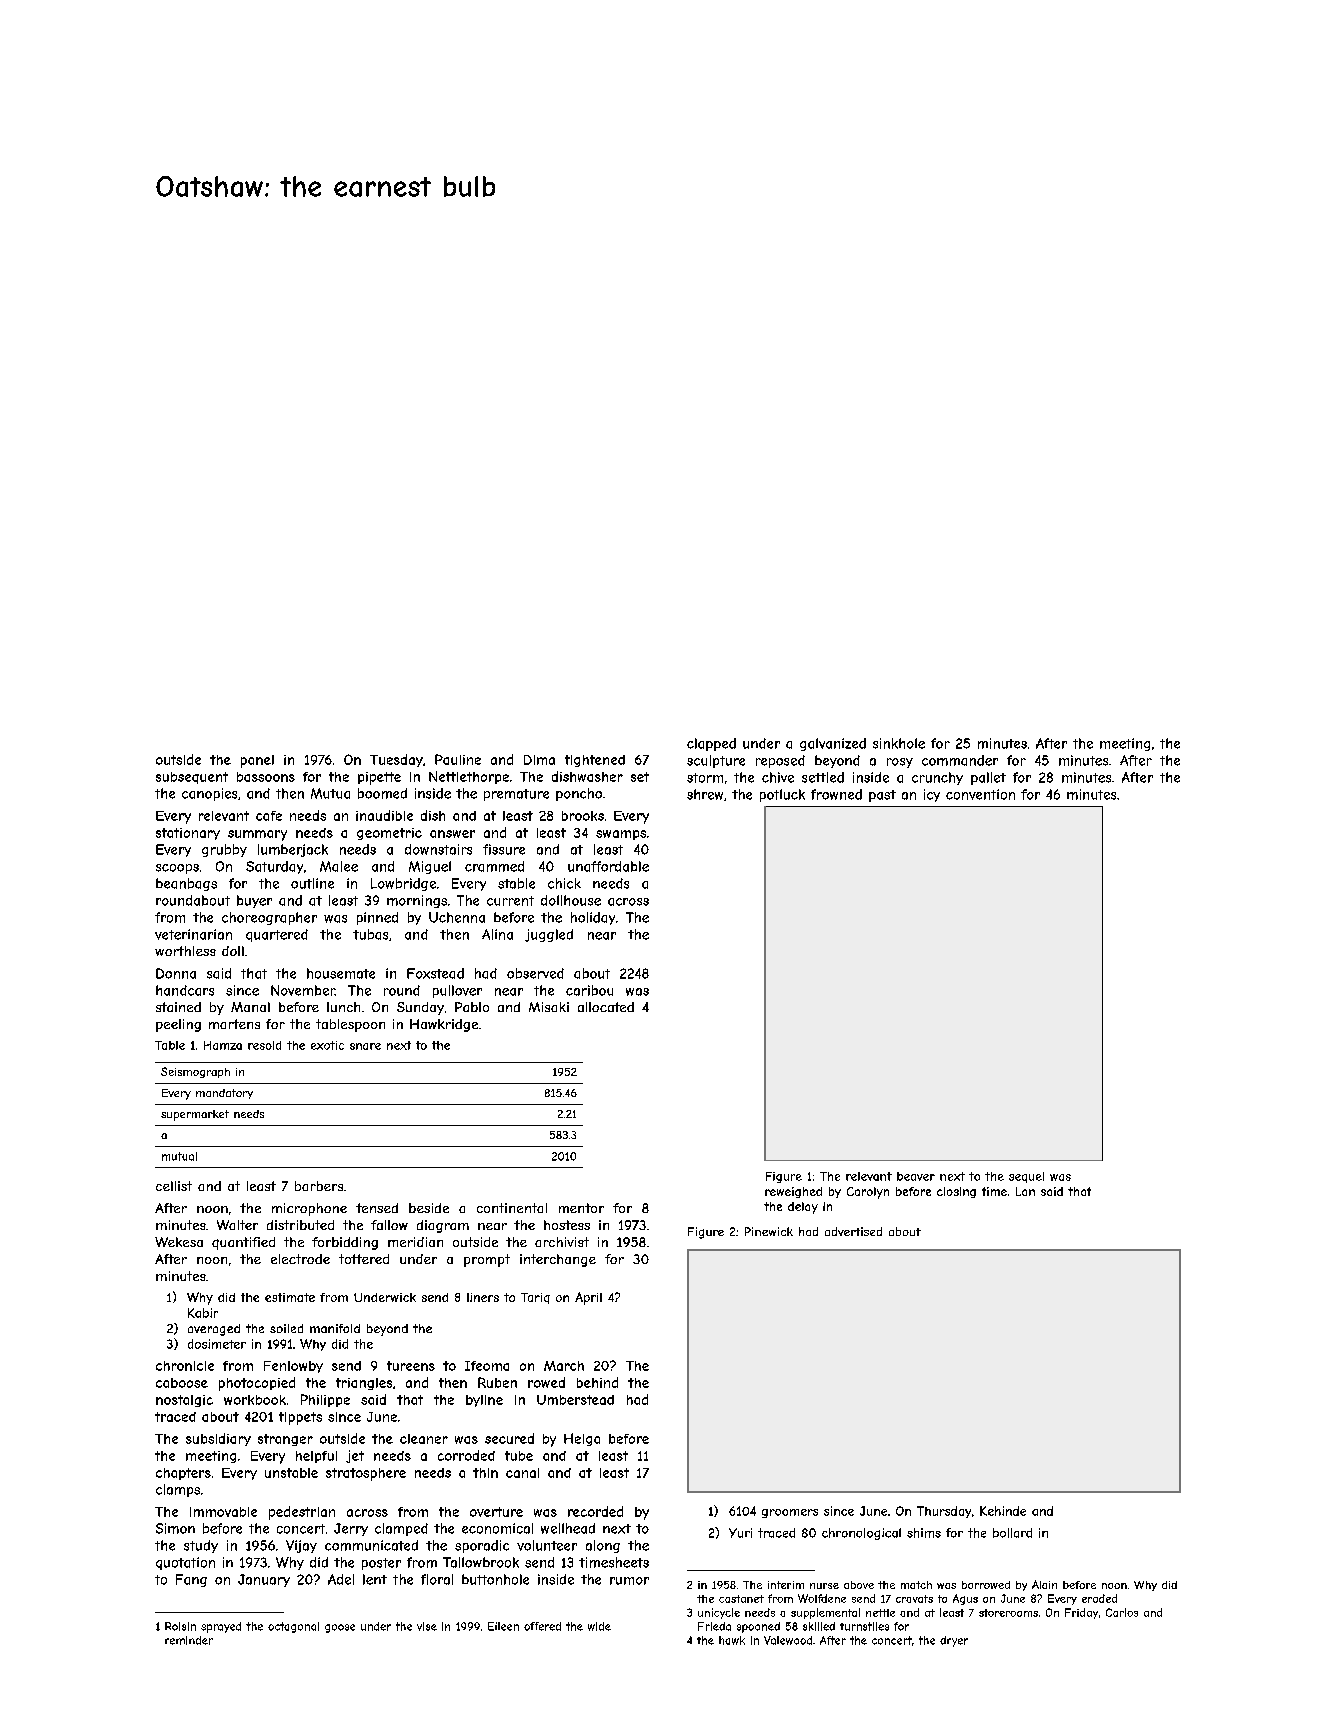 This image has height=1729, width=1336. Describe the element at coordinates (264, 1045) in the image. I see `resold` at that location.
